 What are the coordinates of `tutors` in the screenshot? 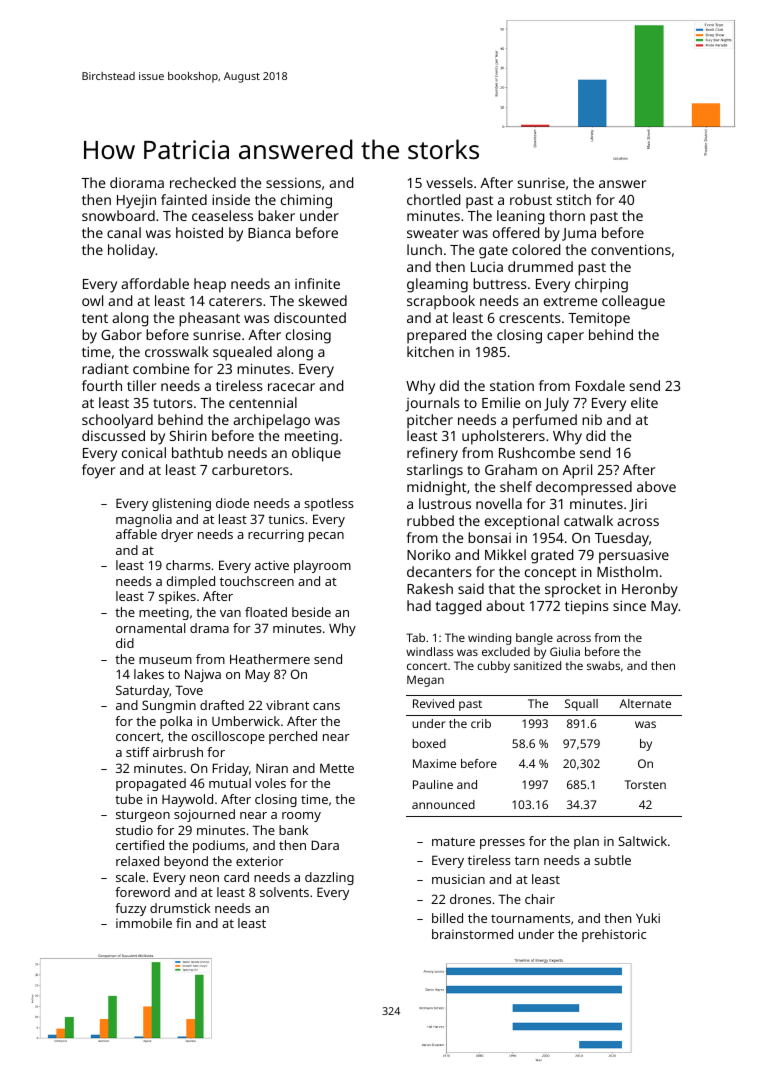 It's located at (173, 403).
